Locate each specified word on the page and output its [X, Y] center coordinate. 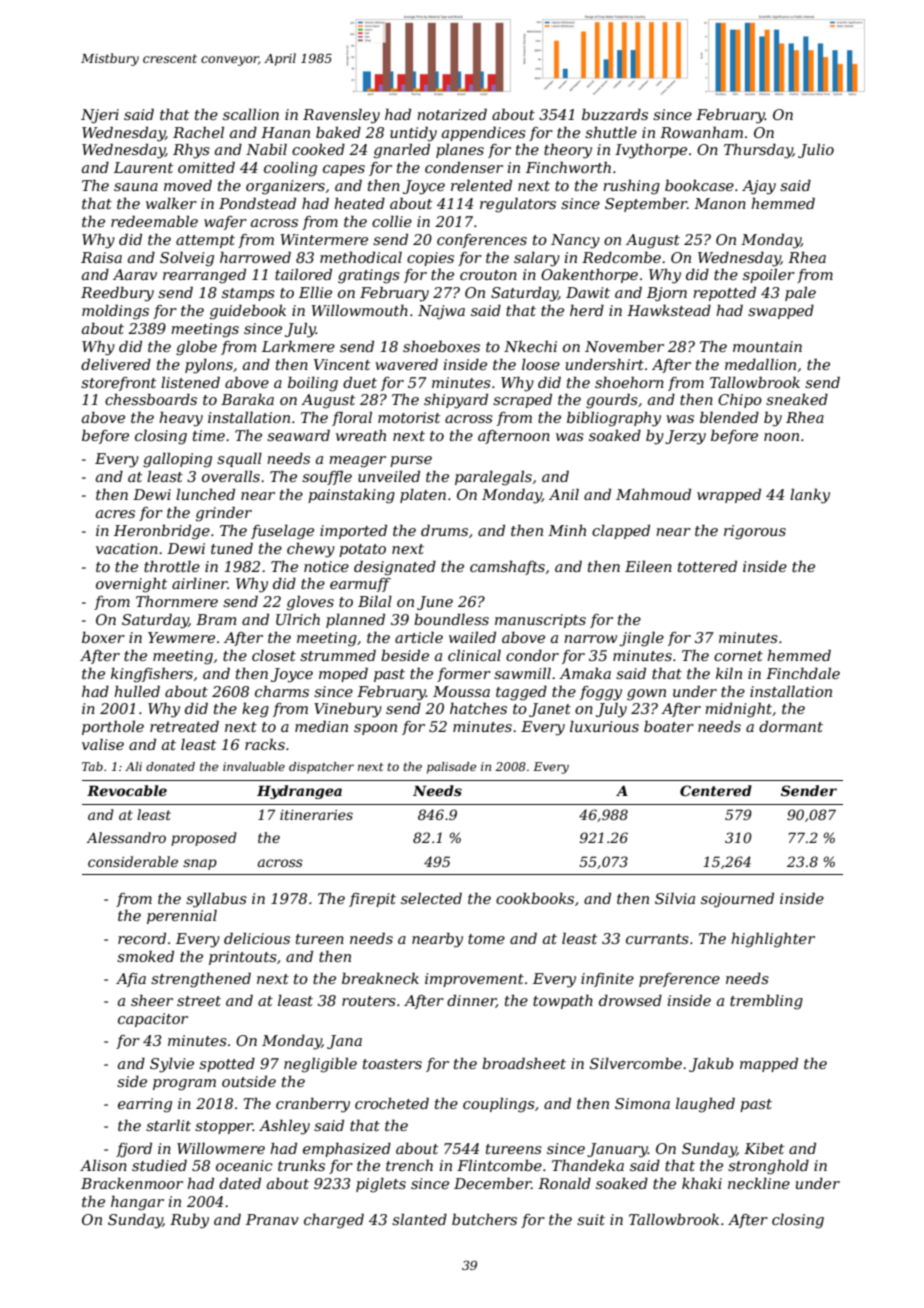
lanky [810, 496]
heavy [181, 419]
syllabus [216, 900]
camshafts [507, 568]
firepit [372, 900]
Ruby [189, 1221]
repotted [724, 294]
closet [274, 655]
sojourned [737, 900]
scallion [251, 114]
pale [800, 294]
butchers [484, 1219]
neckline [759, 1183]
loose [541, 364]
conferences [482, 241]
